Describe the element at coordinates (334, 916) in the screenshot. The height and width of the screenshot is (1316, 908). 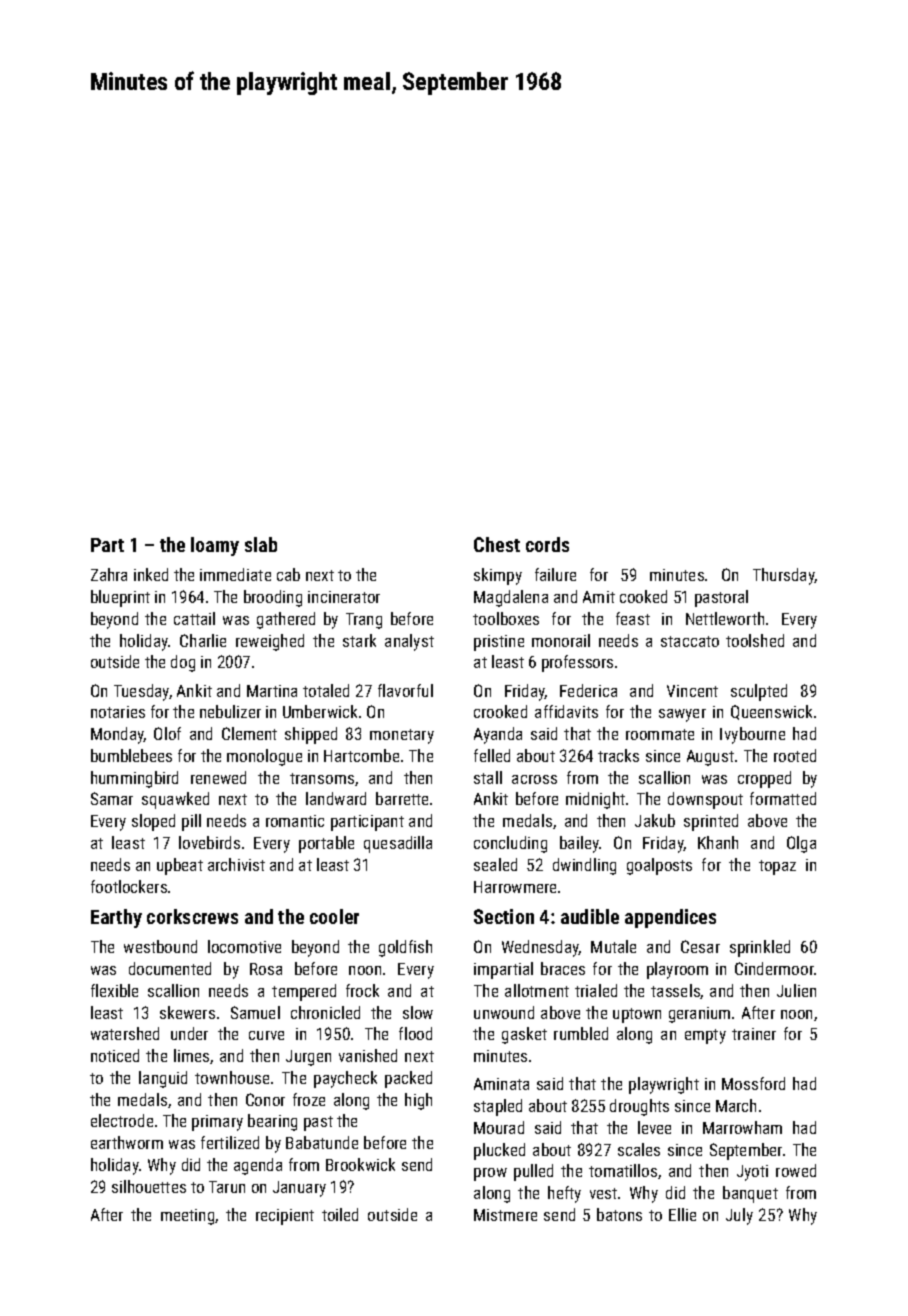
I see `cooler` at that location.
